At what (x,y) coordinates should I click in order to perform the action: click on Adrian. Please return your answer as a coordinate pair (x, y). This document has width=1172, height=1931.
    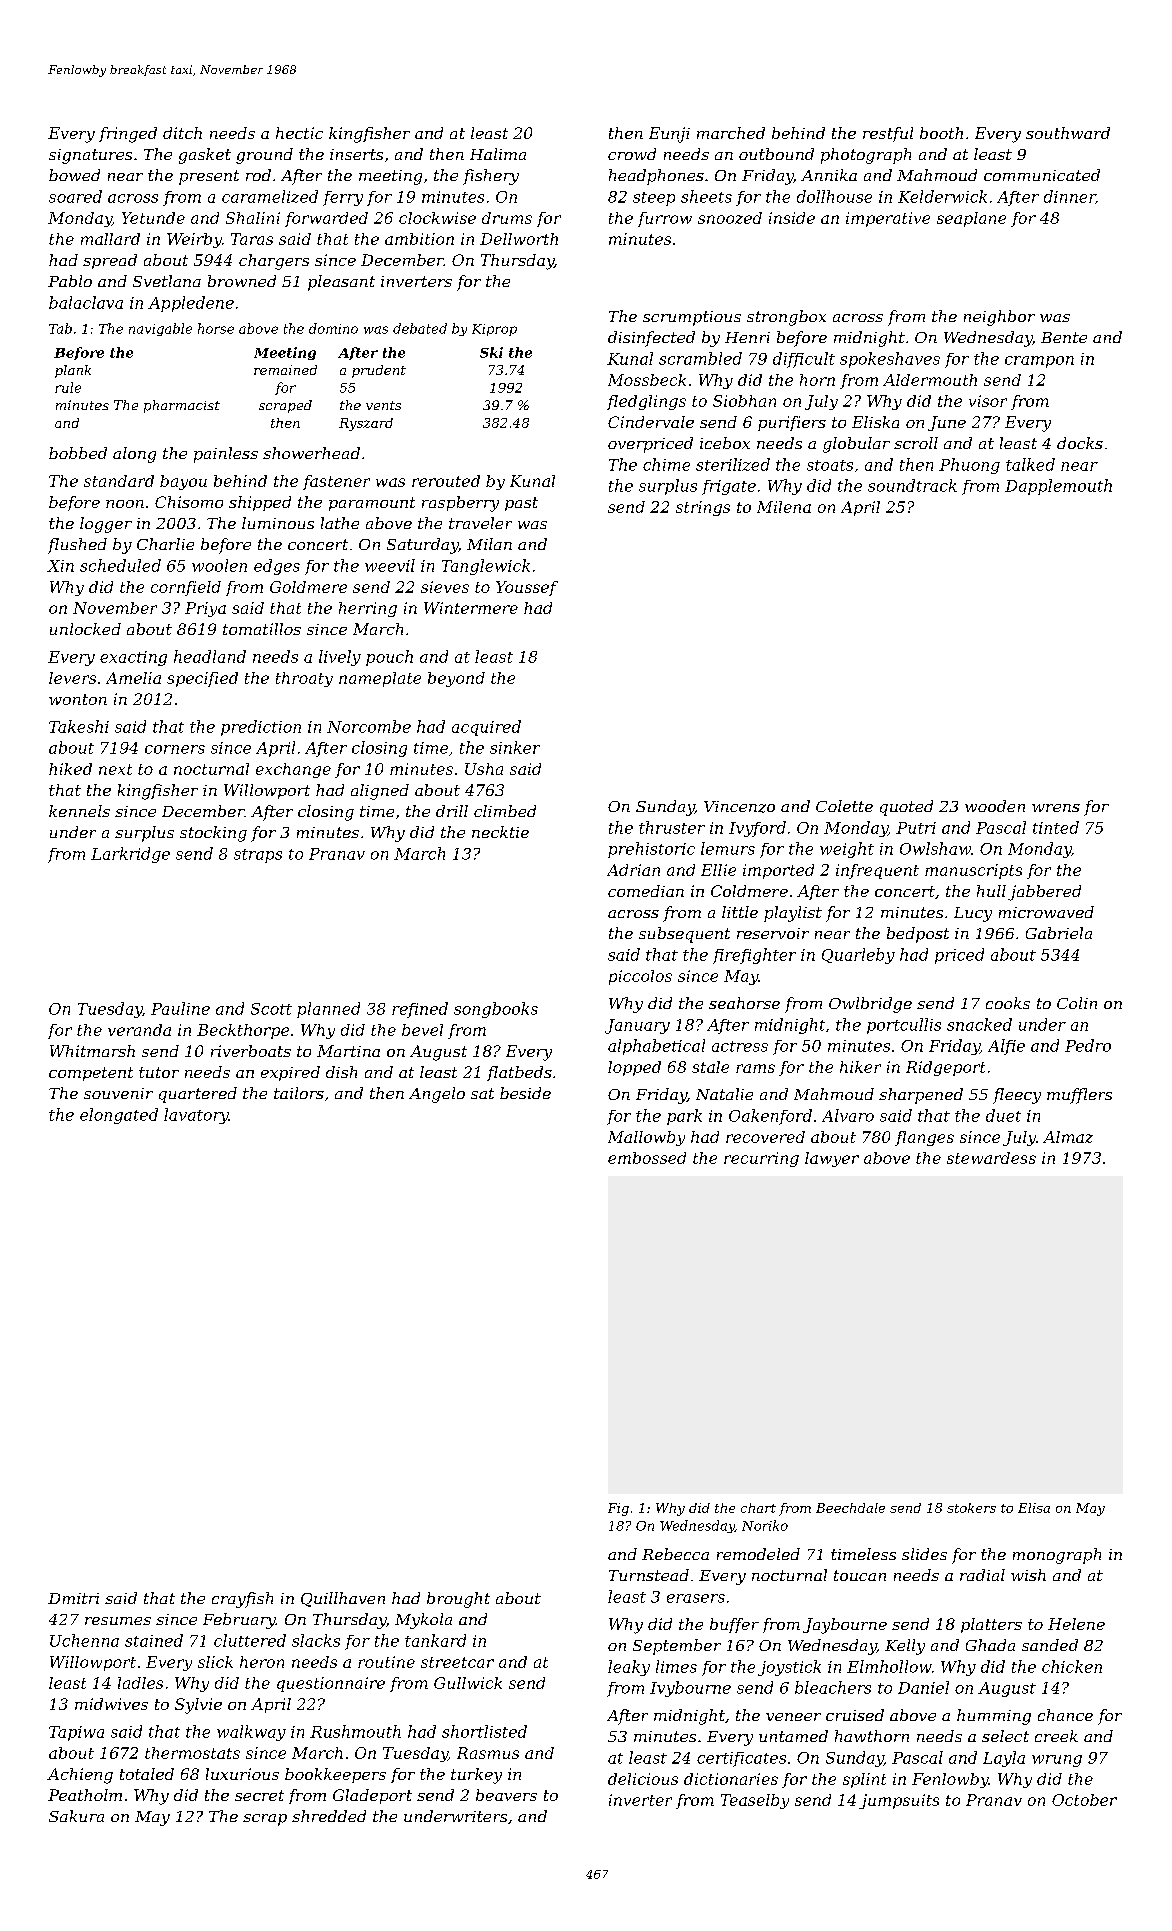
    Looking at the image, I should click on (633, 870).
